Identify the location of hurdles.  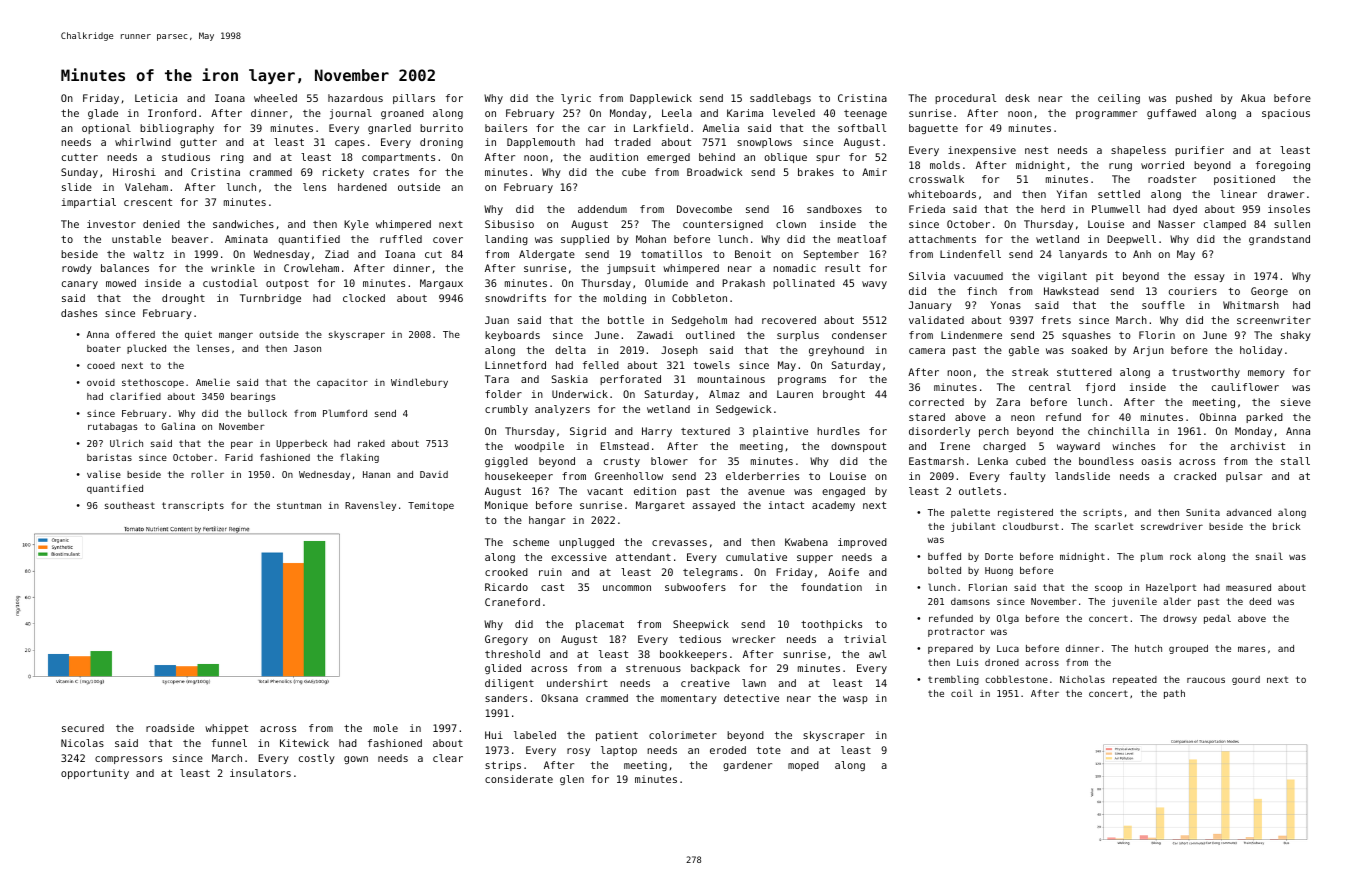
(838, 431).
